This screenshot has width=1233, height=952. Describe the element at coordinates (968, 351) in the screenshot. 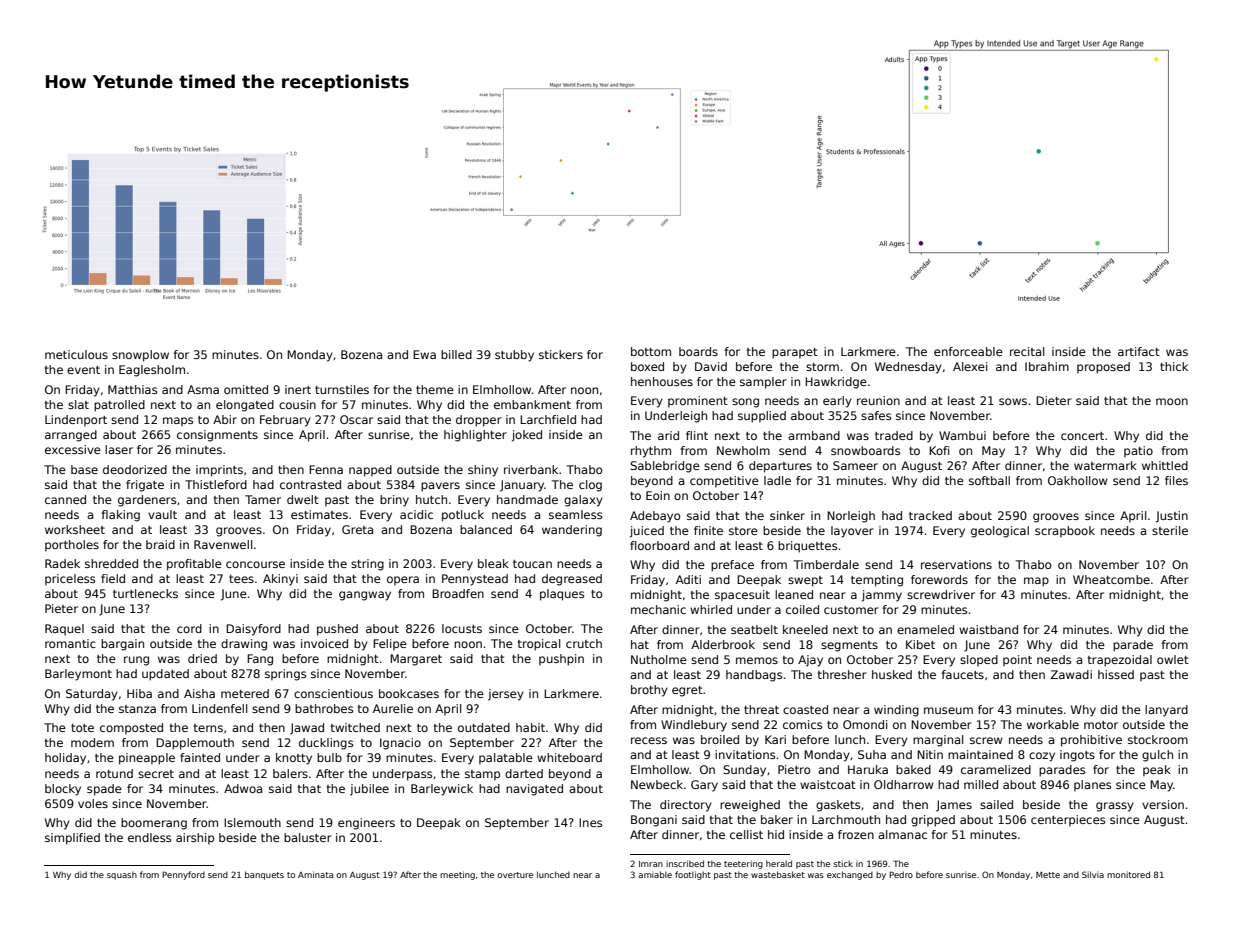

I see `enforceable` at that location.
